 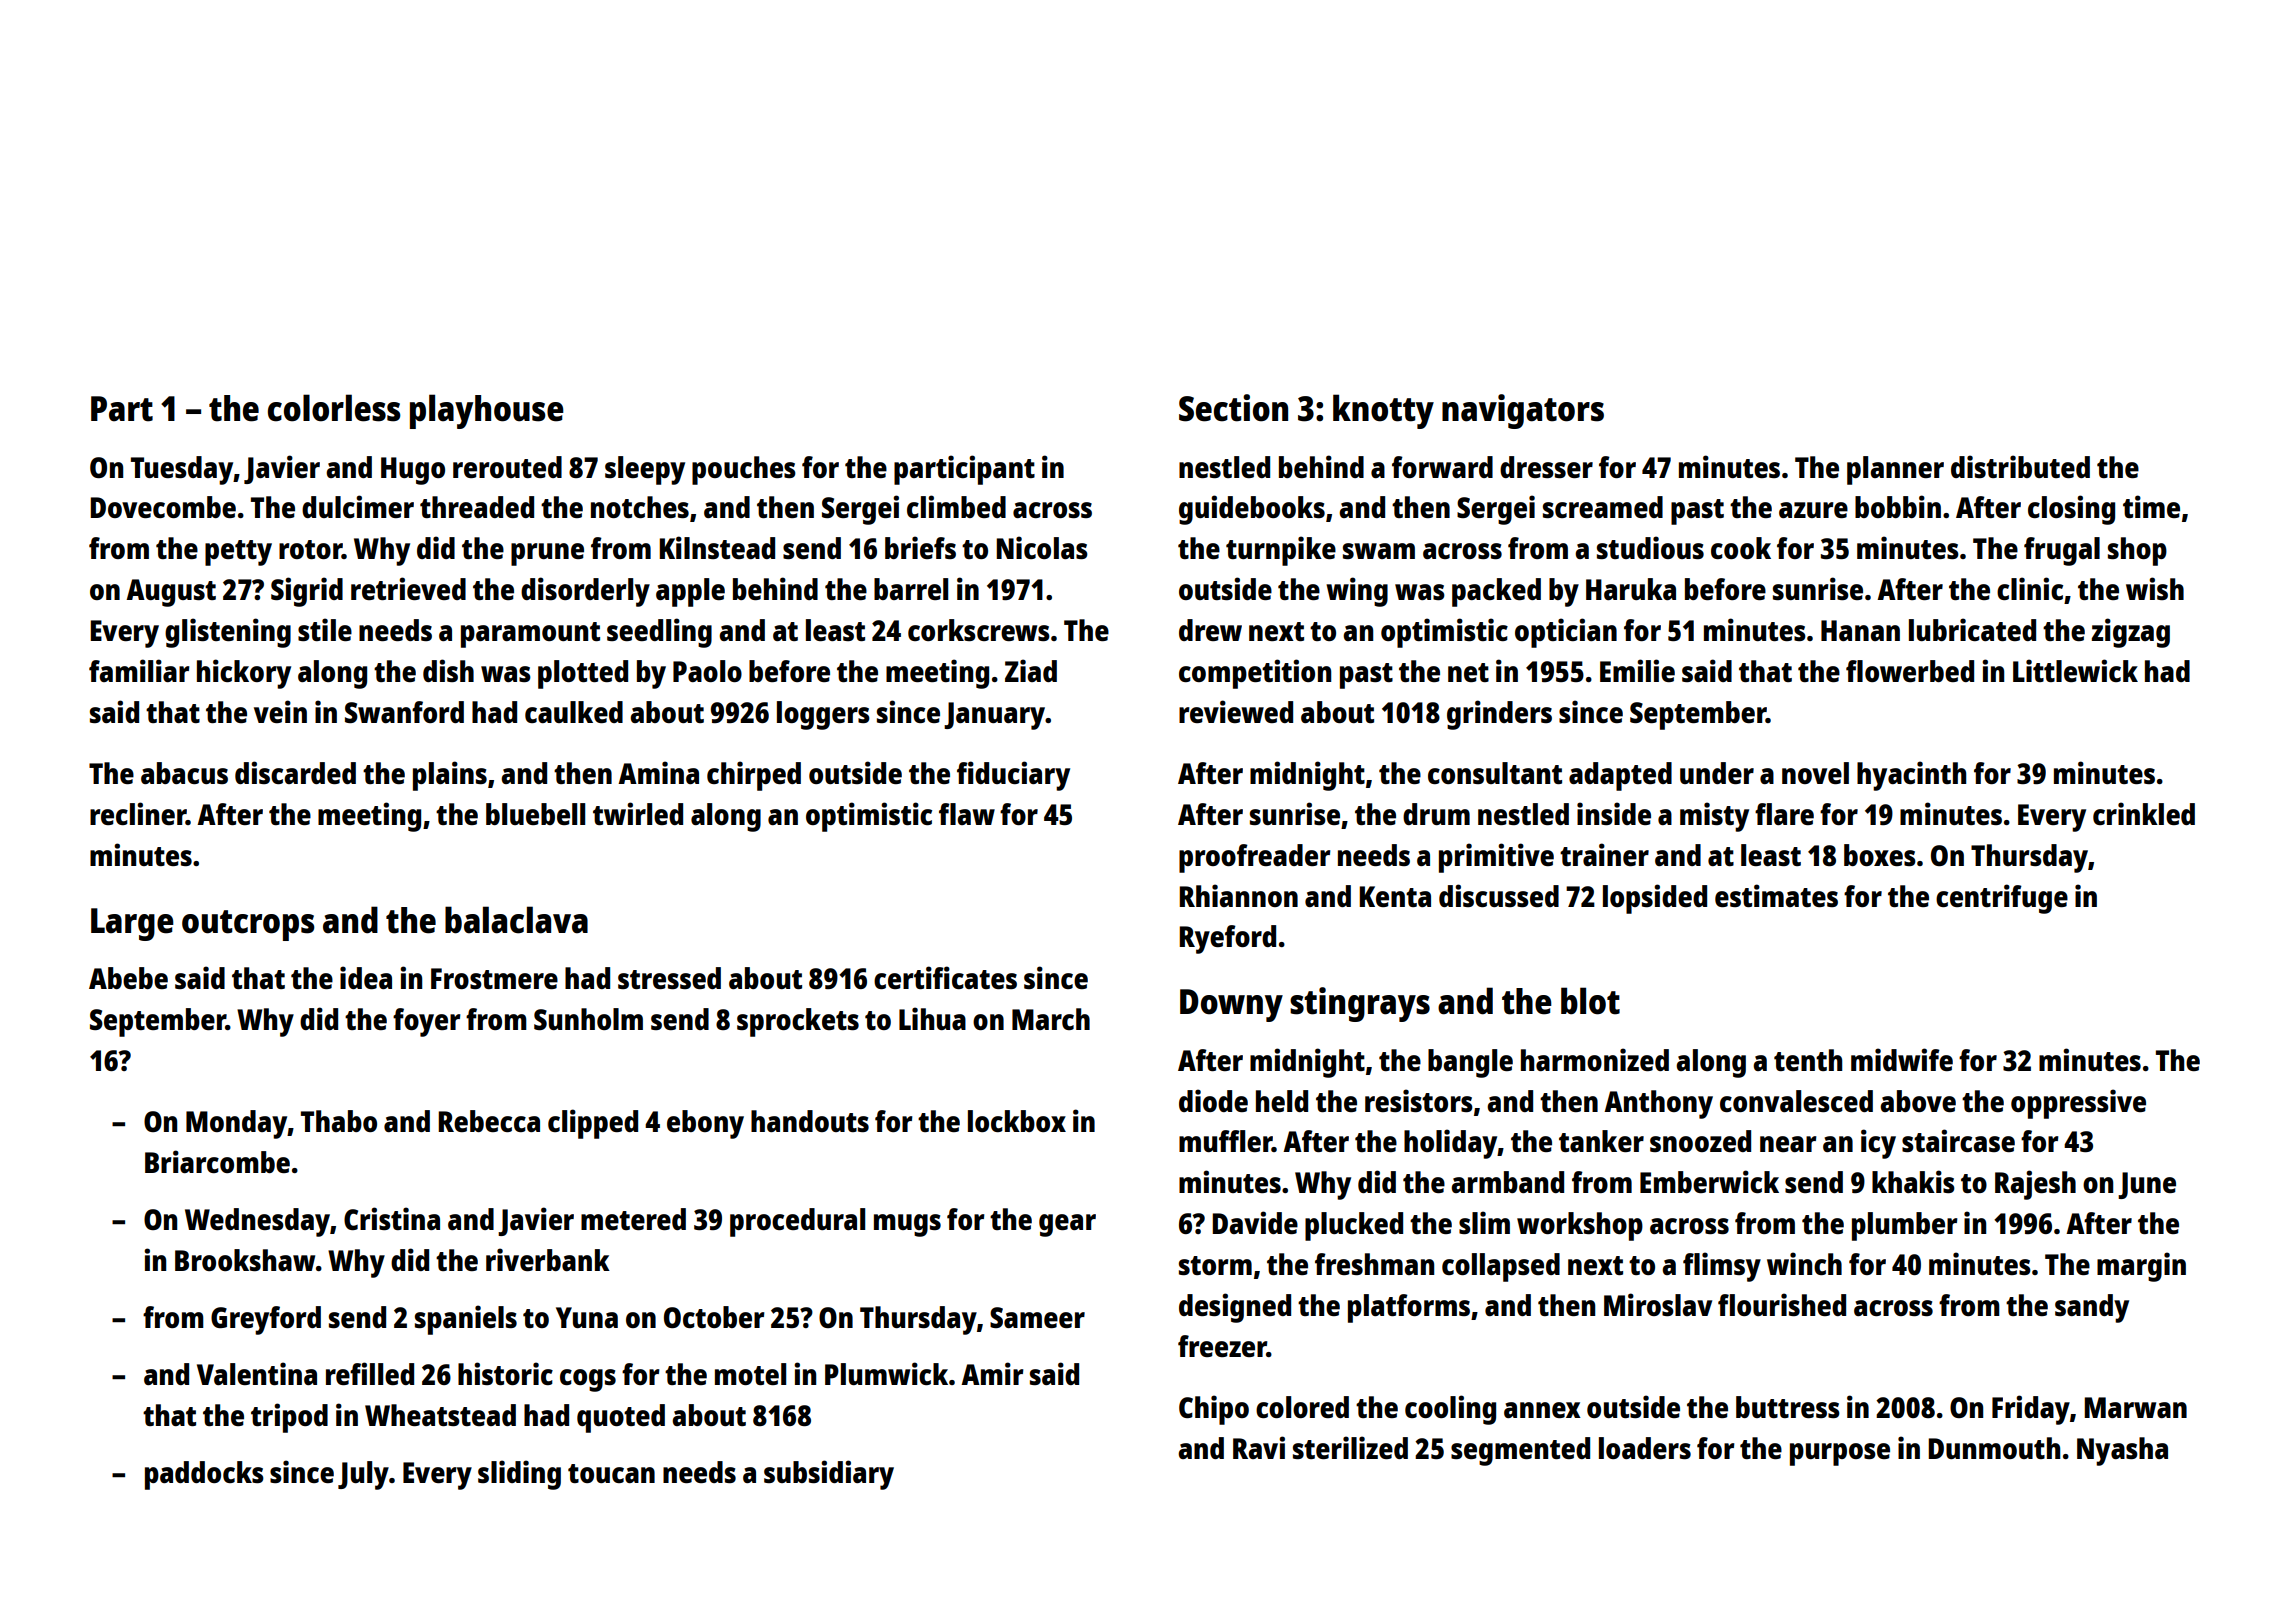 I want to click on Tuesday, so click(x=182, y=470).
